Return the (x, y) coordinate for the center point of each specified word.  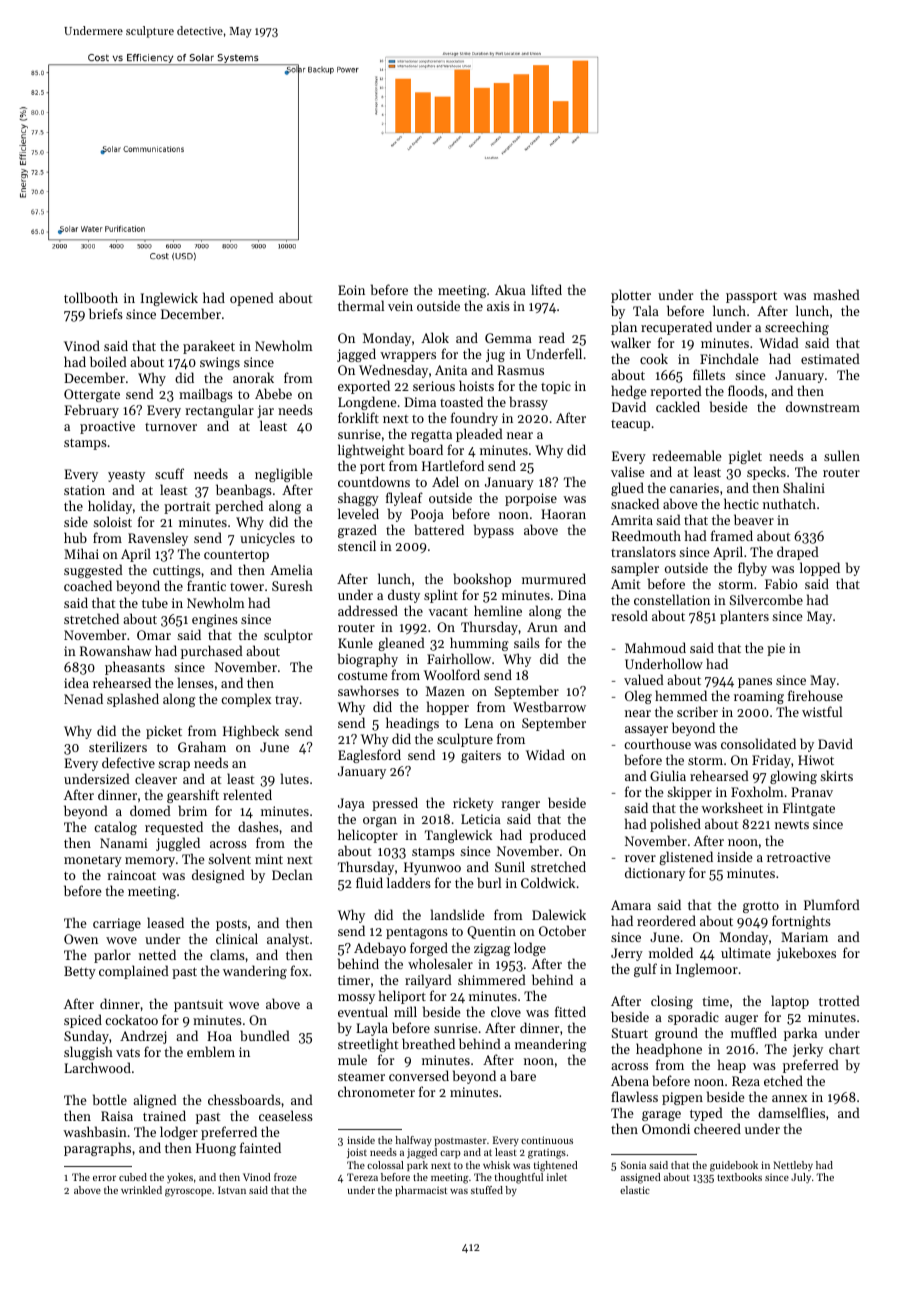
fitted (570, 1011)
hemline (498, 610)
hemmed (681, 695)
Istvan (232, 1190)
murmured (554, 578)
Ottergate (92, 395)
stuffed (487, 1190)
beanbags (244, 491)
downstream (823, 406)
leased (165, 922)
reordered (666, 920)
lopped (820, 569)
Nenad (83, 698)
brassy (528, 403)
